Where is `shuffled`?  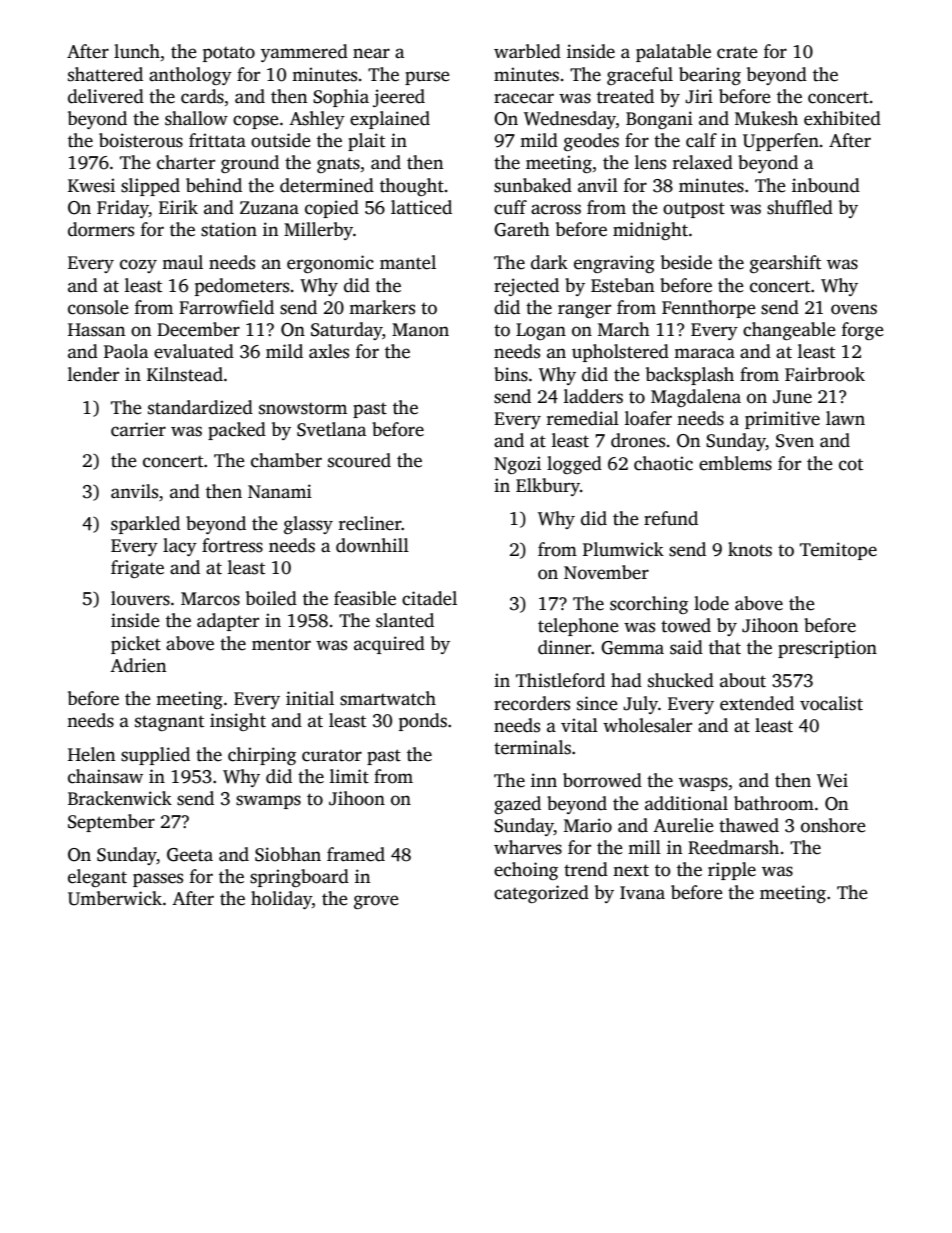
shuffled is located at coordinates (800, 207).
